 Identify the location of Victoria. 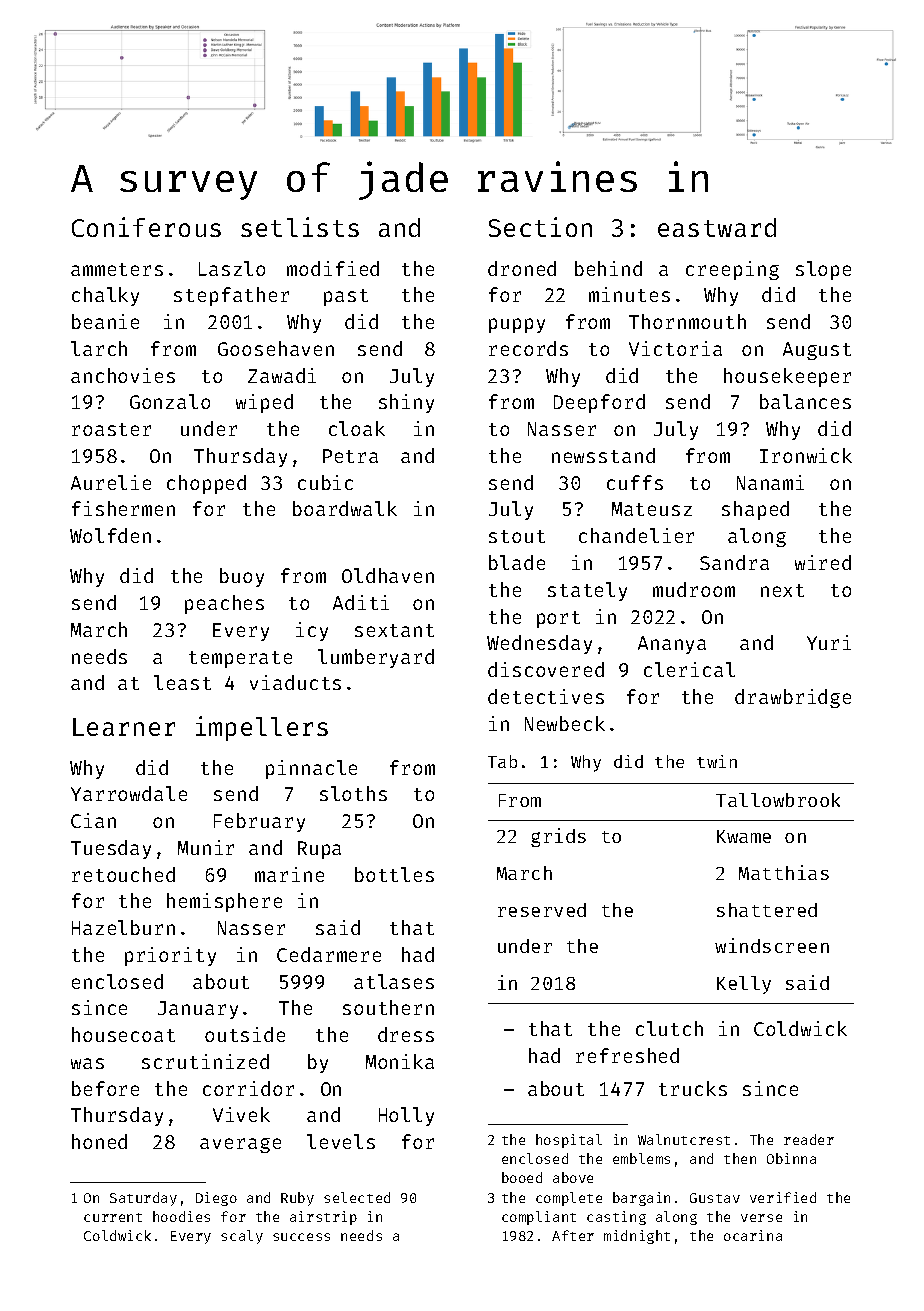
(675, 348).
